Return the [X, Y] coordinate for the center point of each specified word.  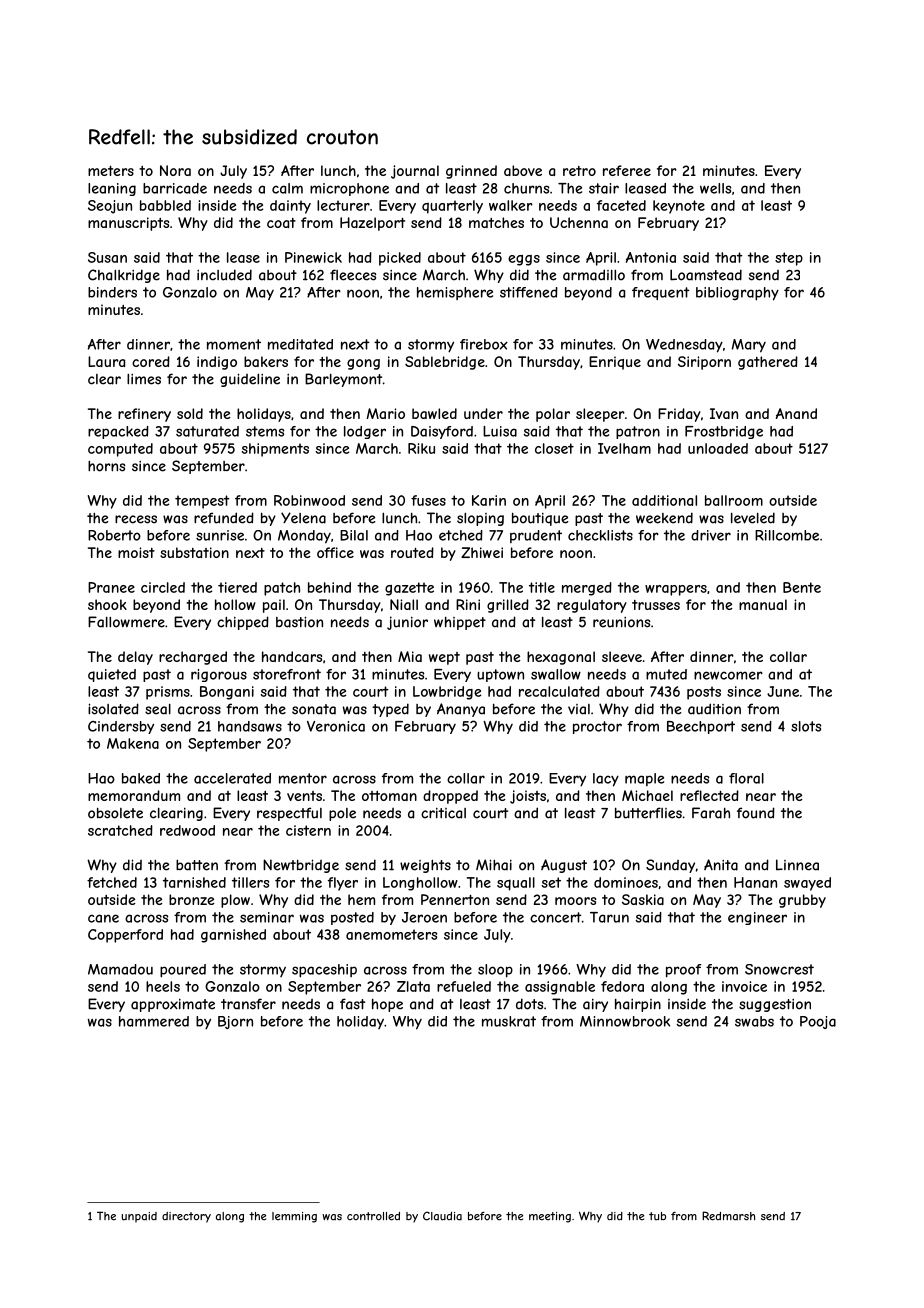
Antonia [651, 257]
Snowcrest [779, 969]
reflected [709, 795]
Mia [410, 656]
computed [120, 450]
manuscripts [128, 224]
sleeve [622, 656]
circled [163, 587]
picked [400, 259]
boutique [540, 519]
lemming [294, 1217]
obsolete [115, 813]
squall [516, 884]
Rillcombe [787, 535]
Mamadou [120, 969]
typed [390, 710]
